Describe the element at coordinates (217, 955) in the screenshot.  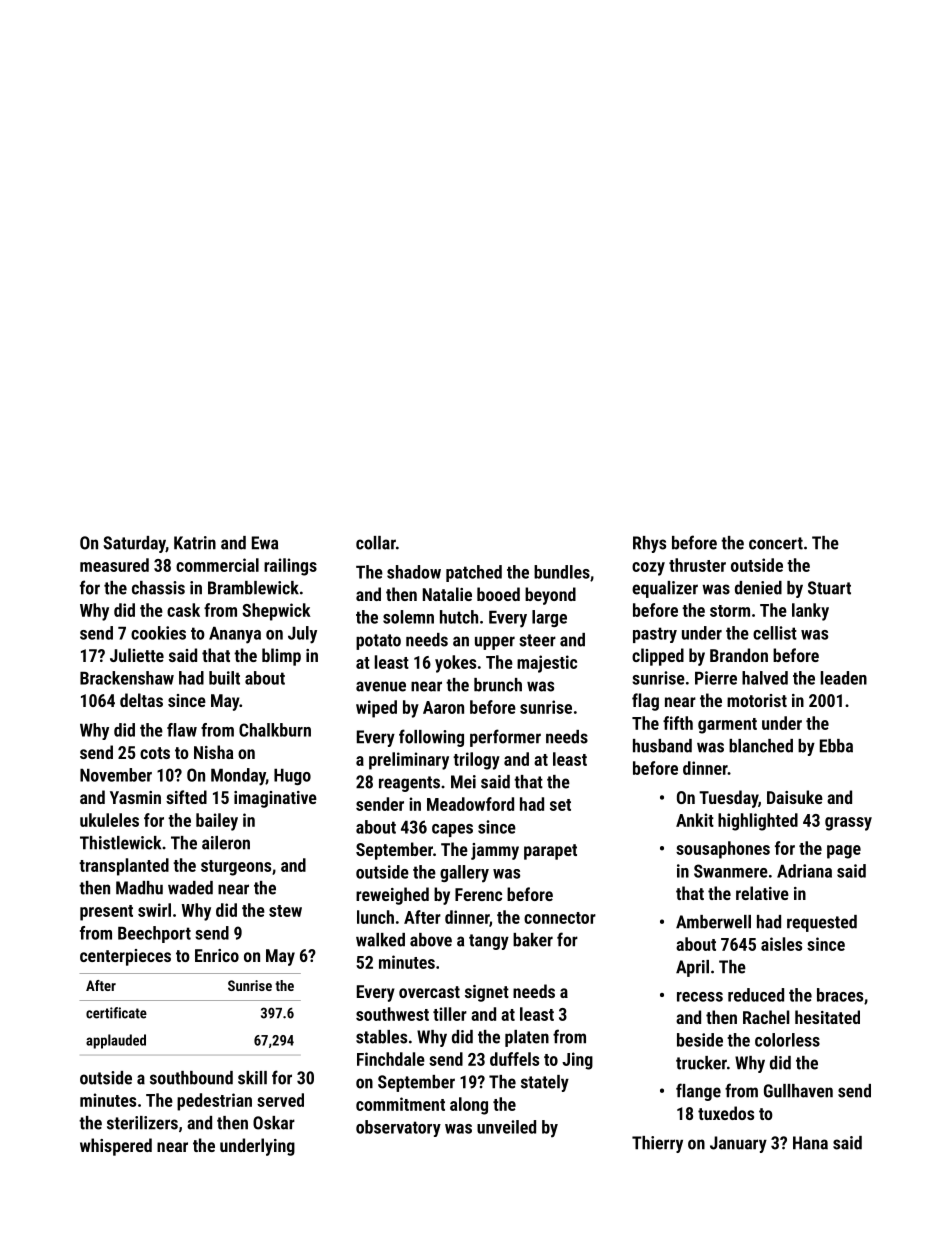
I see `Enrico` at that location.
